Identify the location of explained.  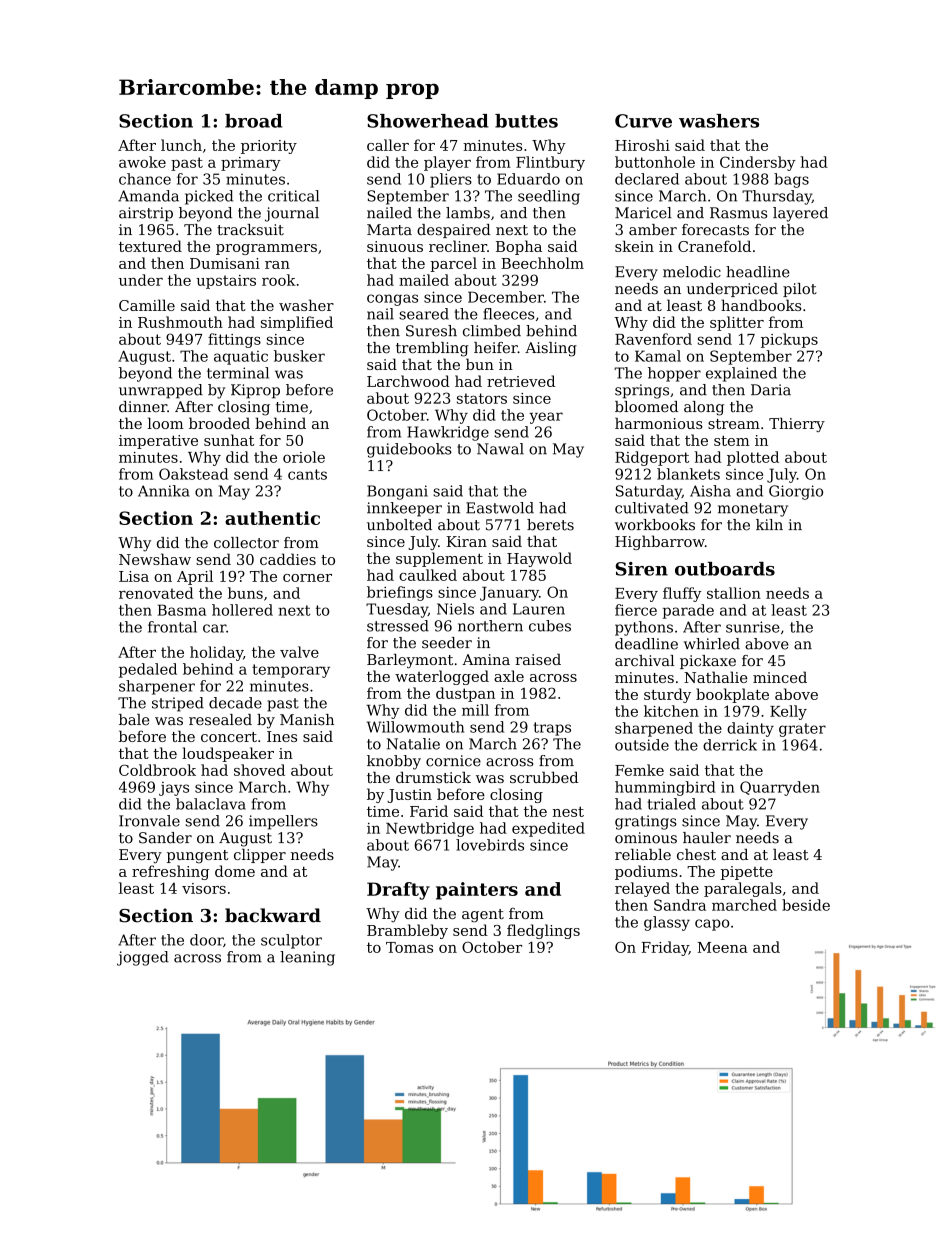
(741, 374).
